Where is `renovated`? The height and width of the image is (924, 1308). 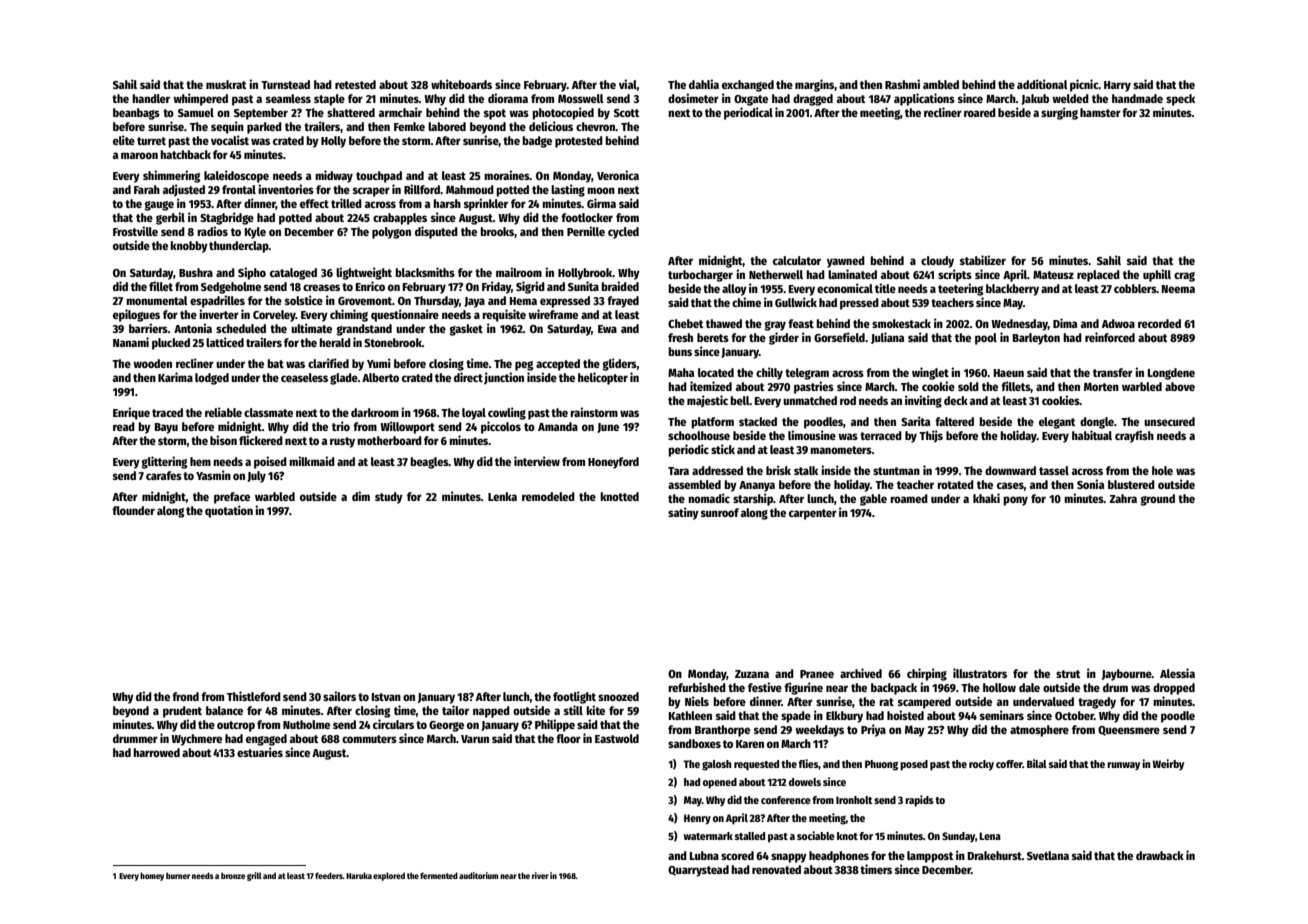 renovated is located at coordinates (776, 869).
